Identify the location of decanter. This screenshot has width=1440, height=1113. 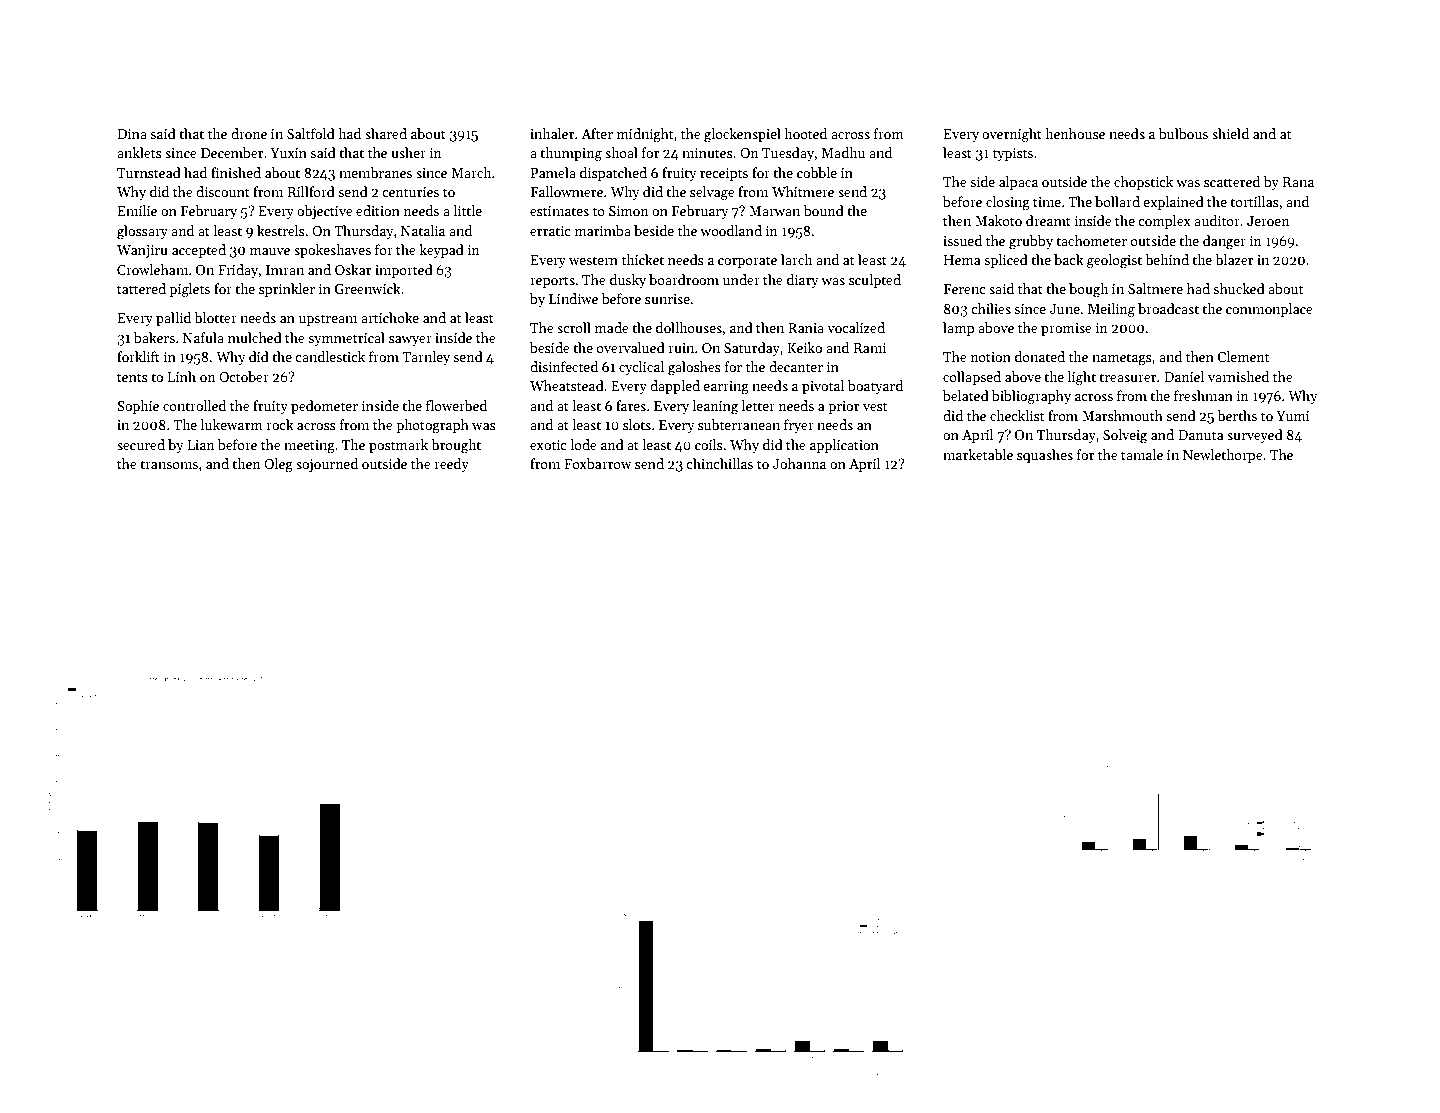
(796, 366).
